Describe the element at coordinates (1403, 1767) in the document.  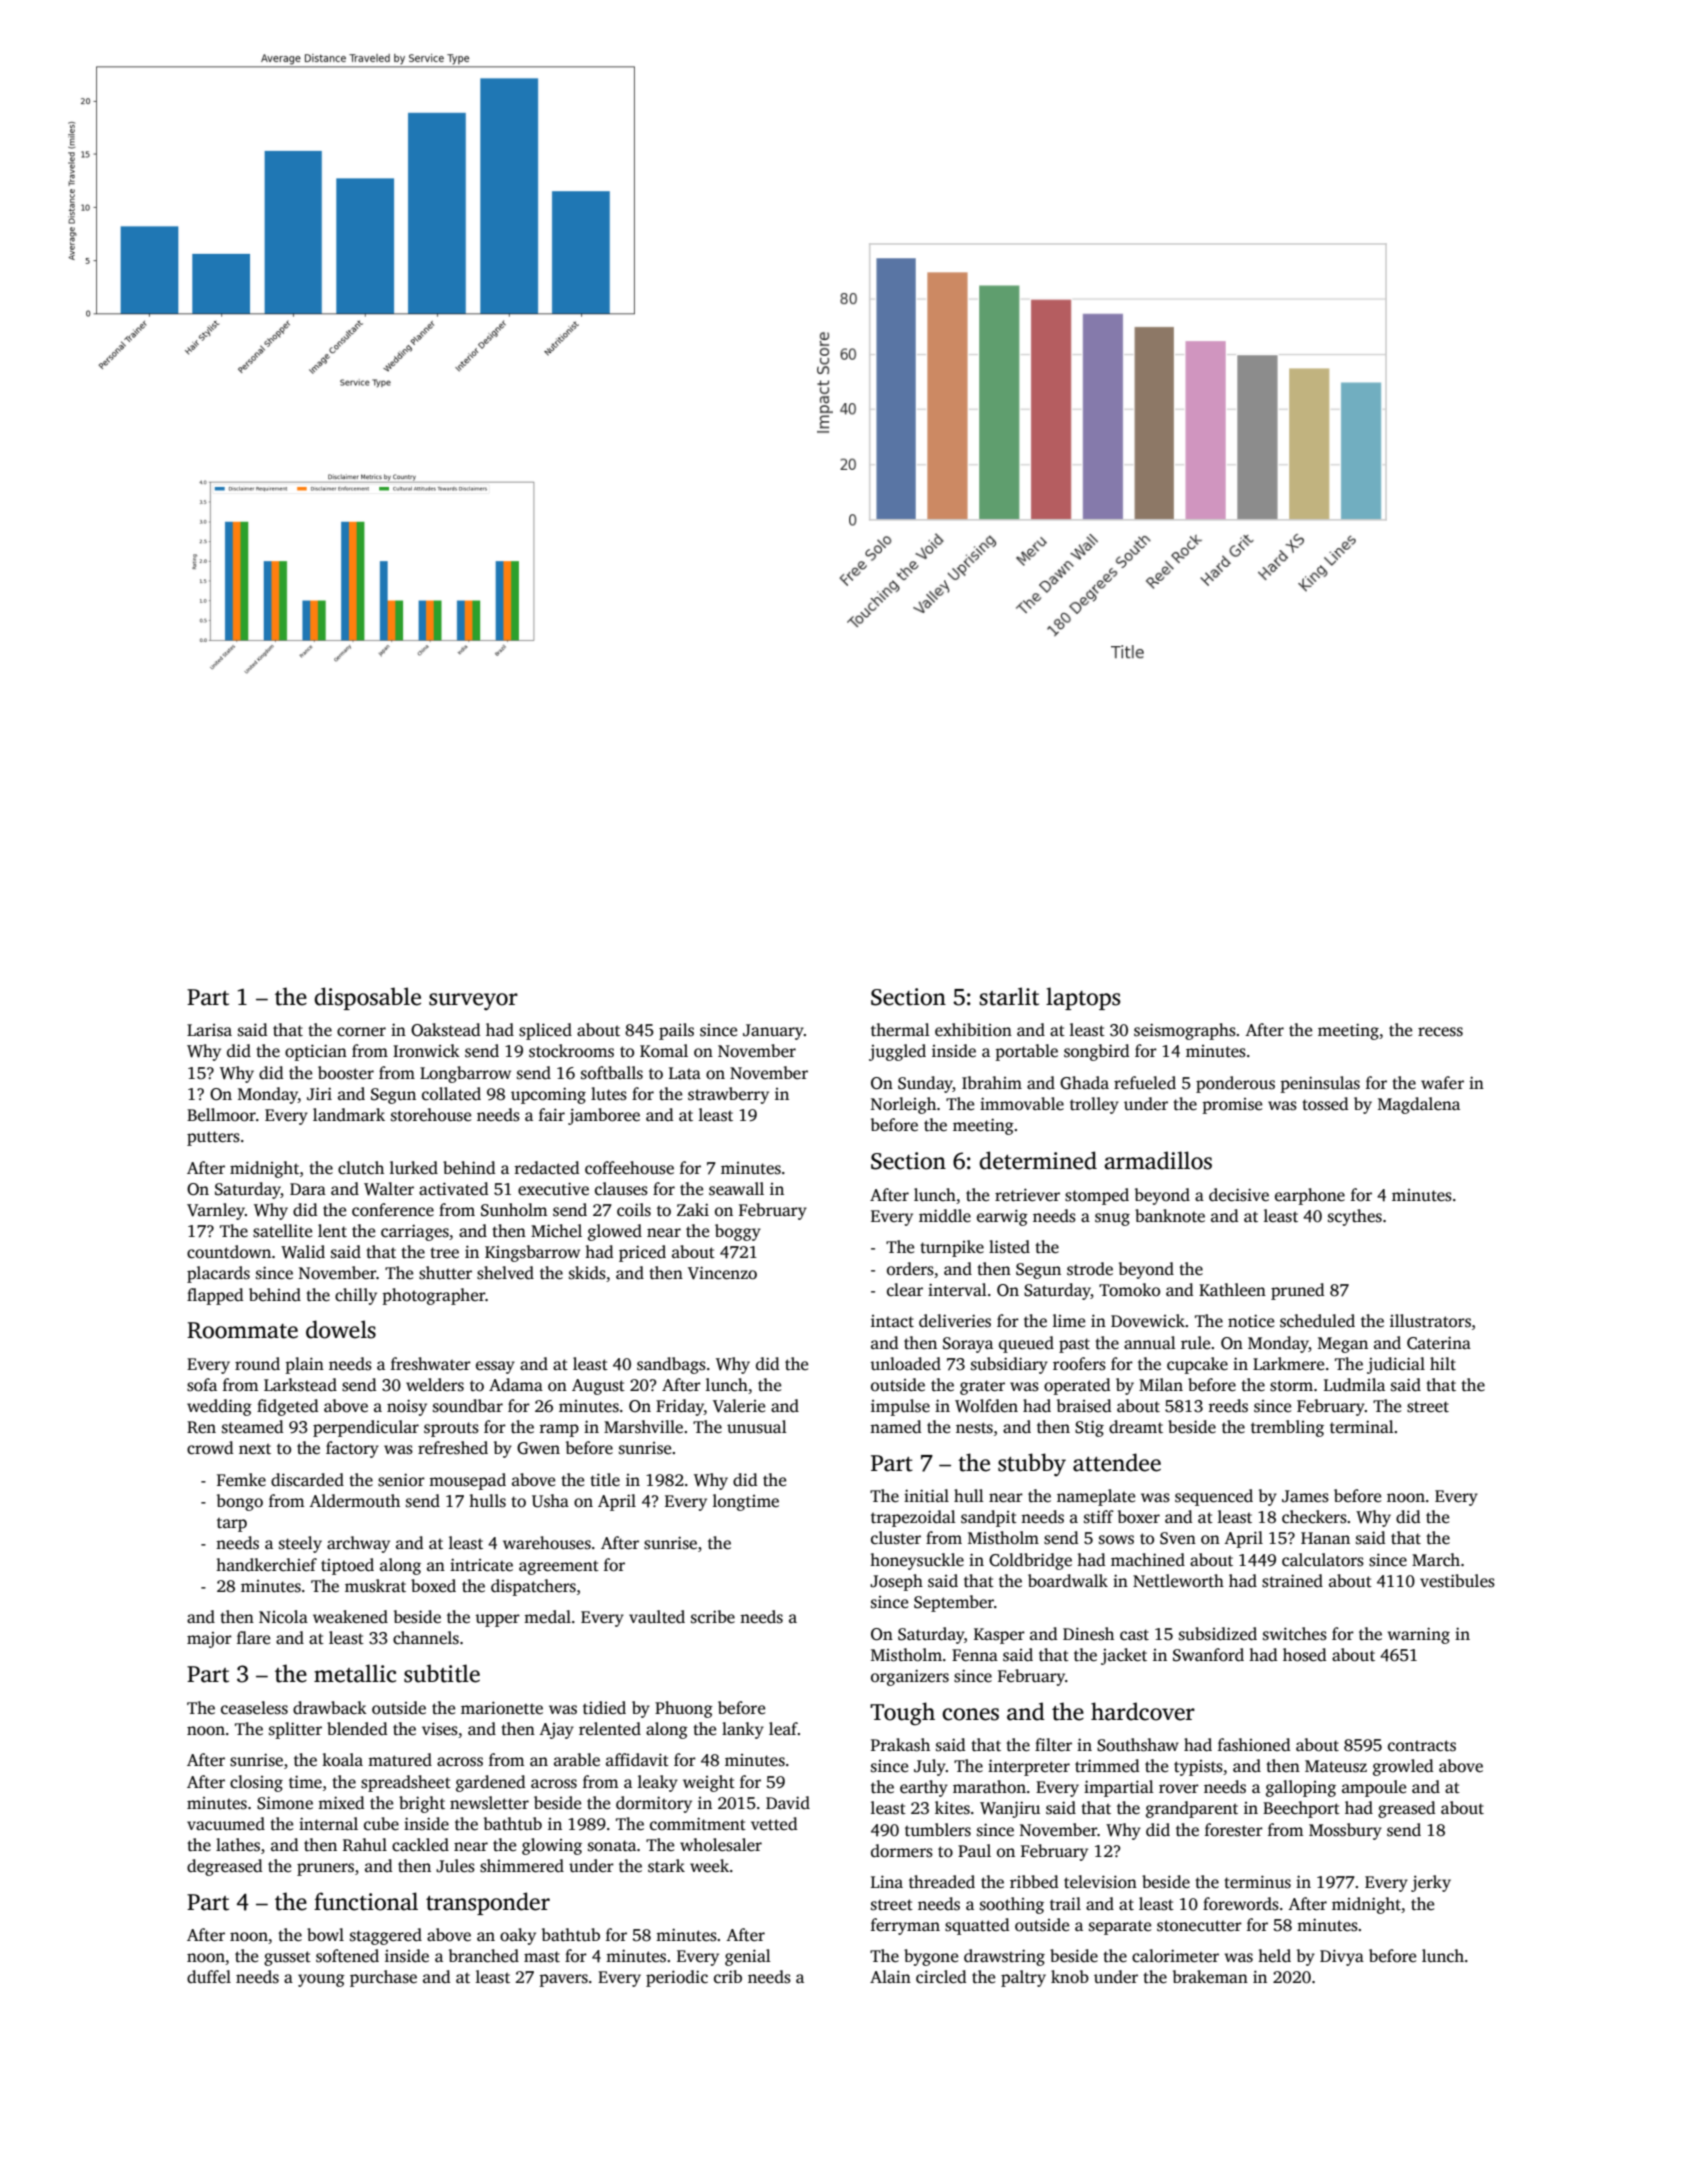
I see `growled` at that location.
